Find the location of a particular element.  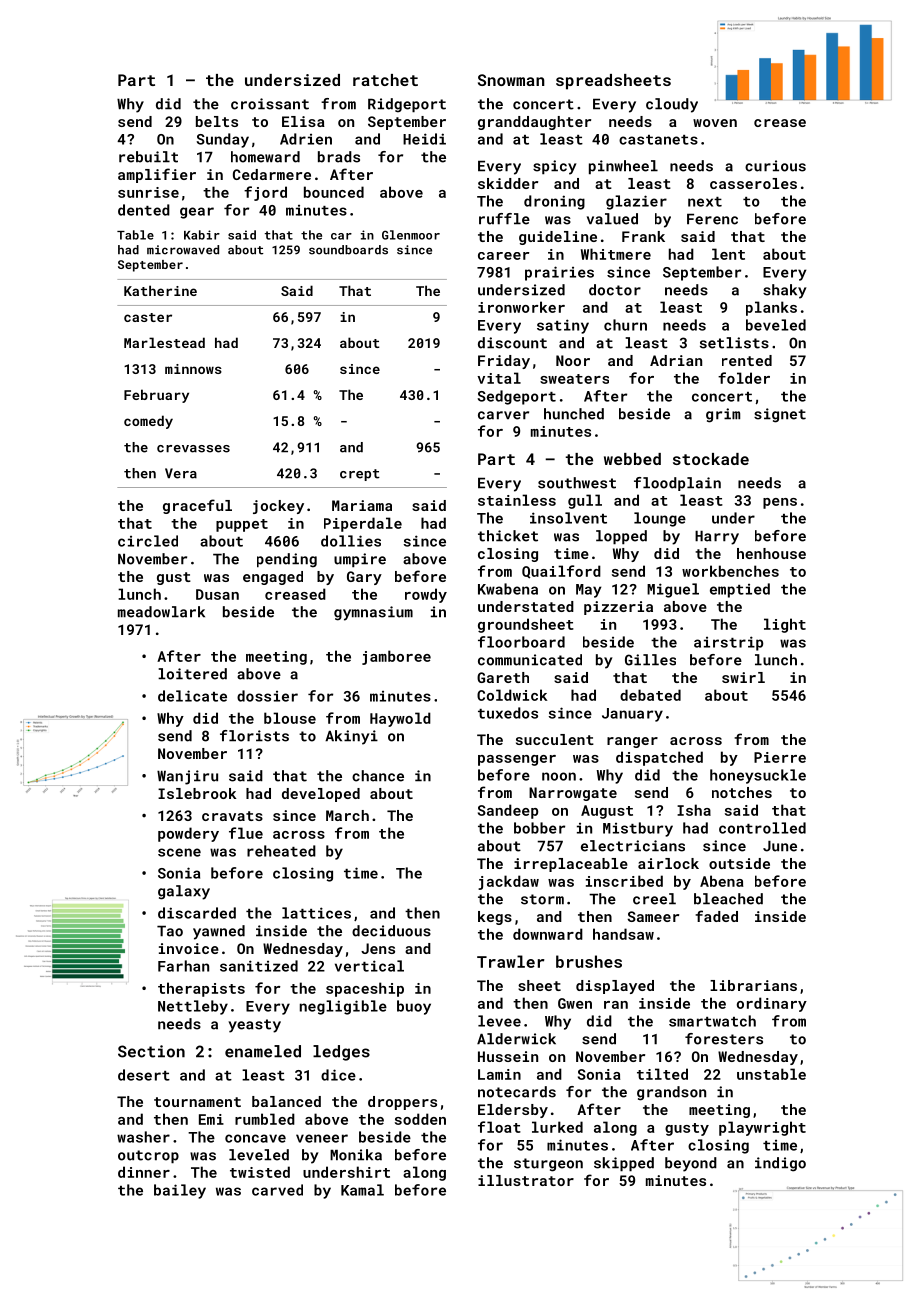

belts is located at coordinates (217, 121).
